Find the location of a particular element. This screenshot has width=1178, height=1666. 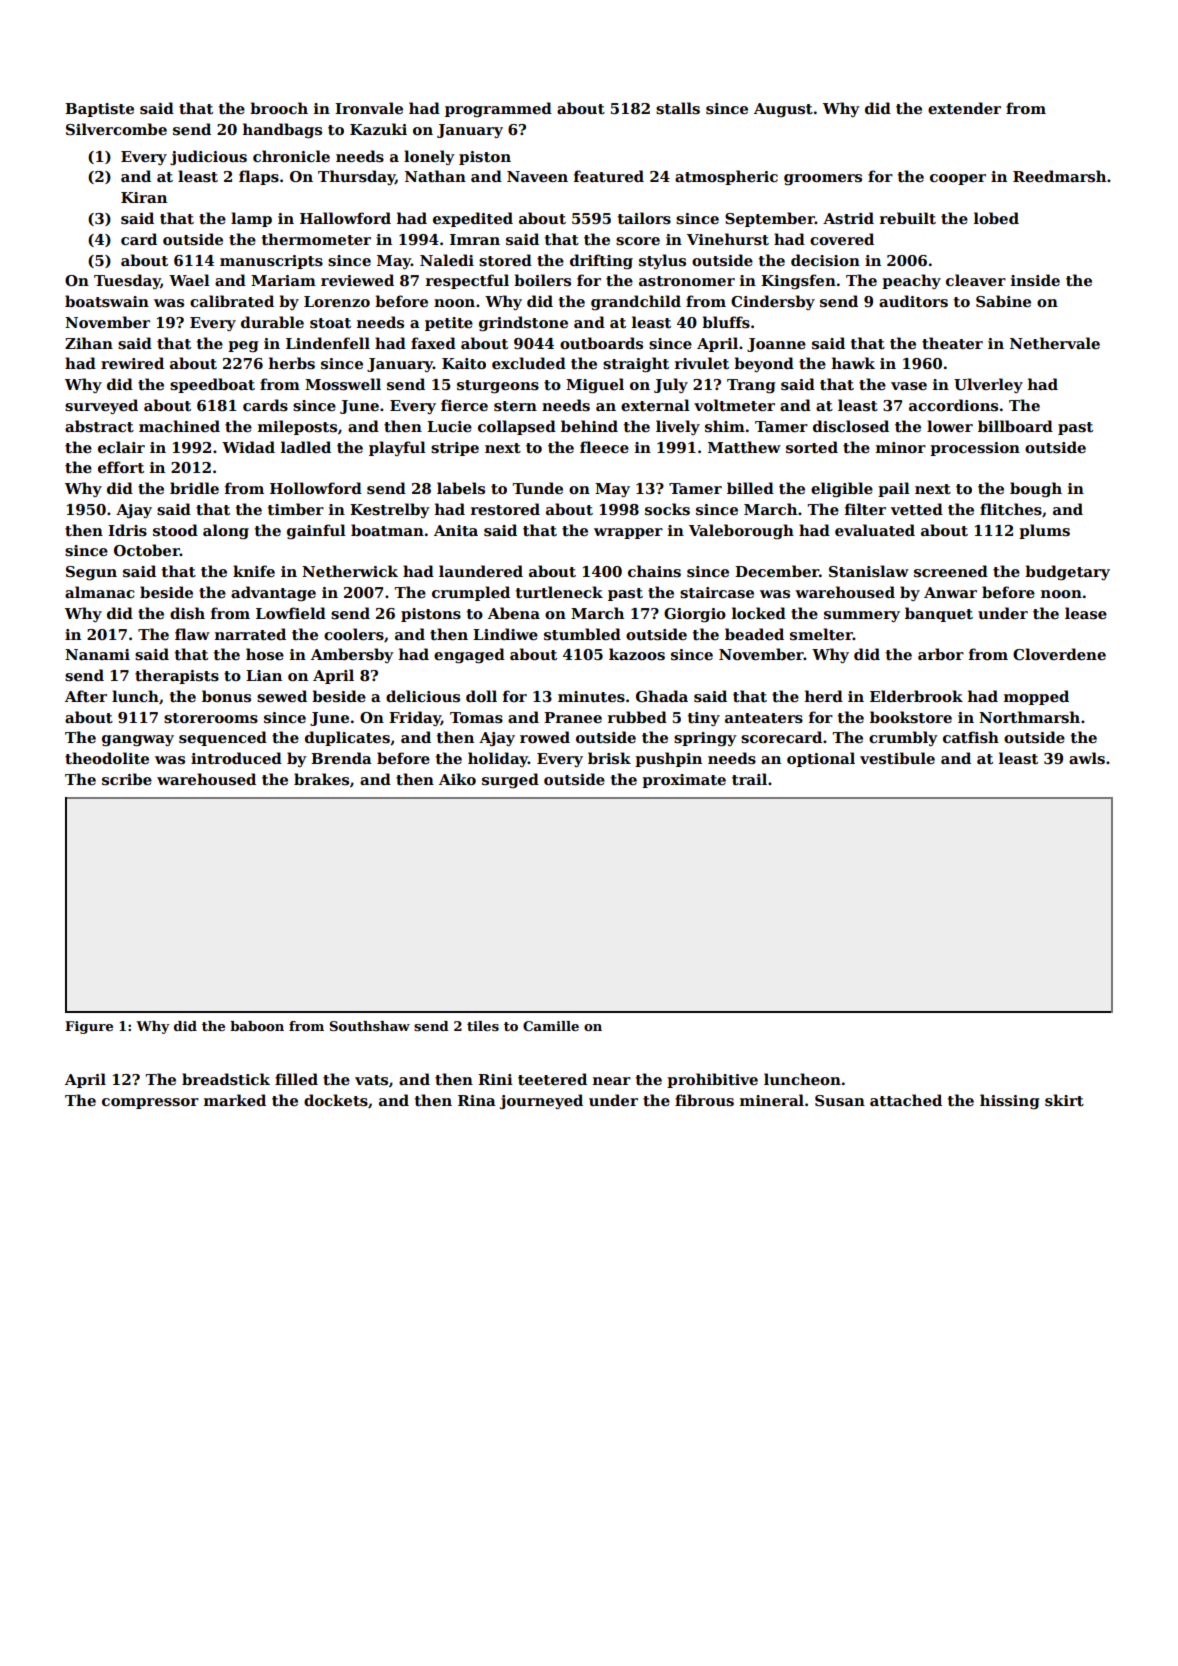

boatswain is located at coordinates (107, 301).
